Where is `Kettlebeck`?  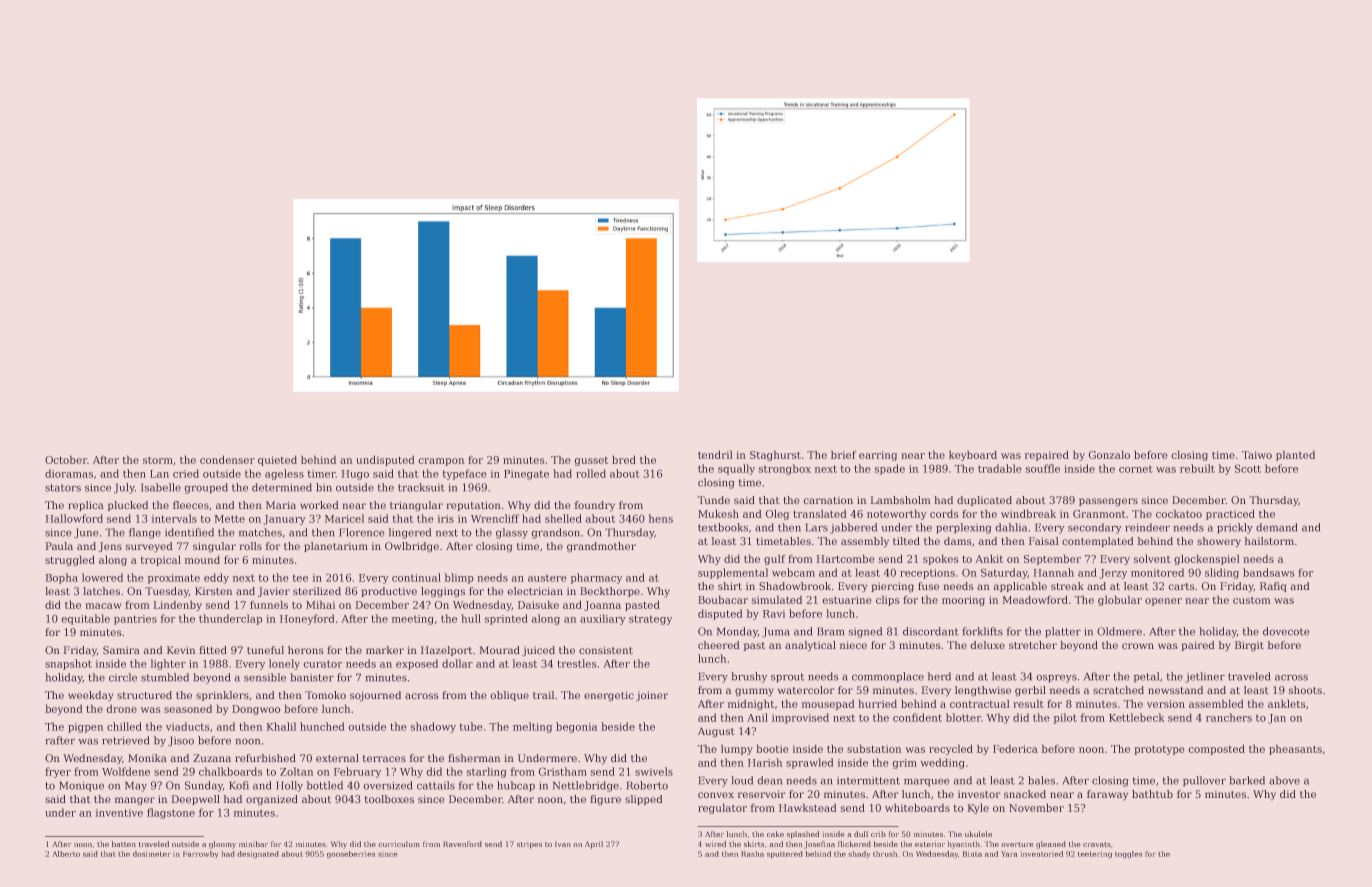
Kettlebeck is located at coordinates (1137, 717).
